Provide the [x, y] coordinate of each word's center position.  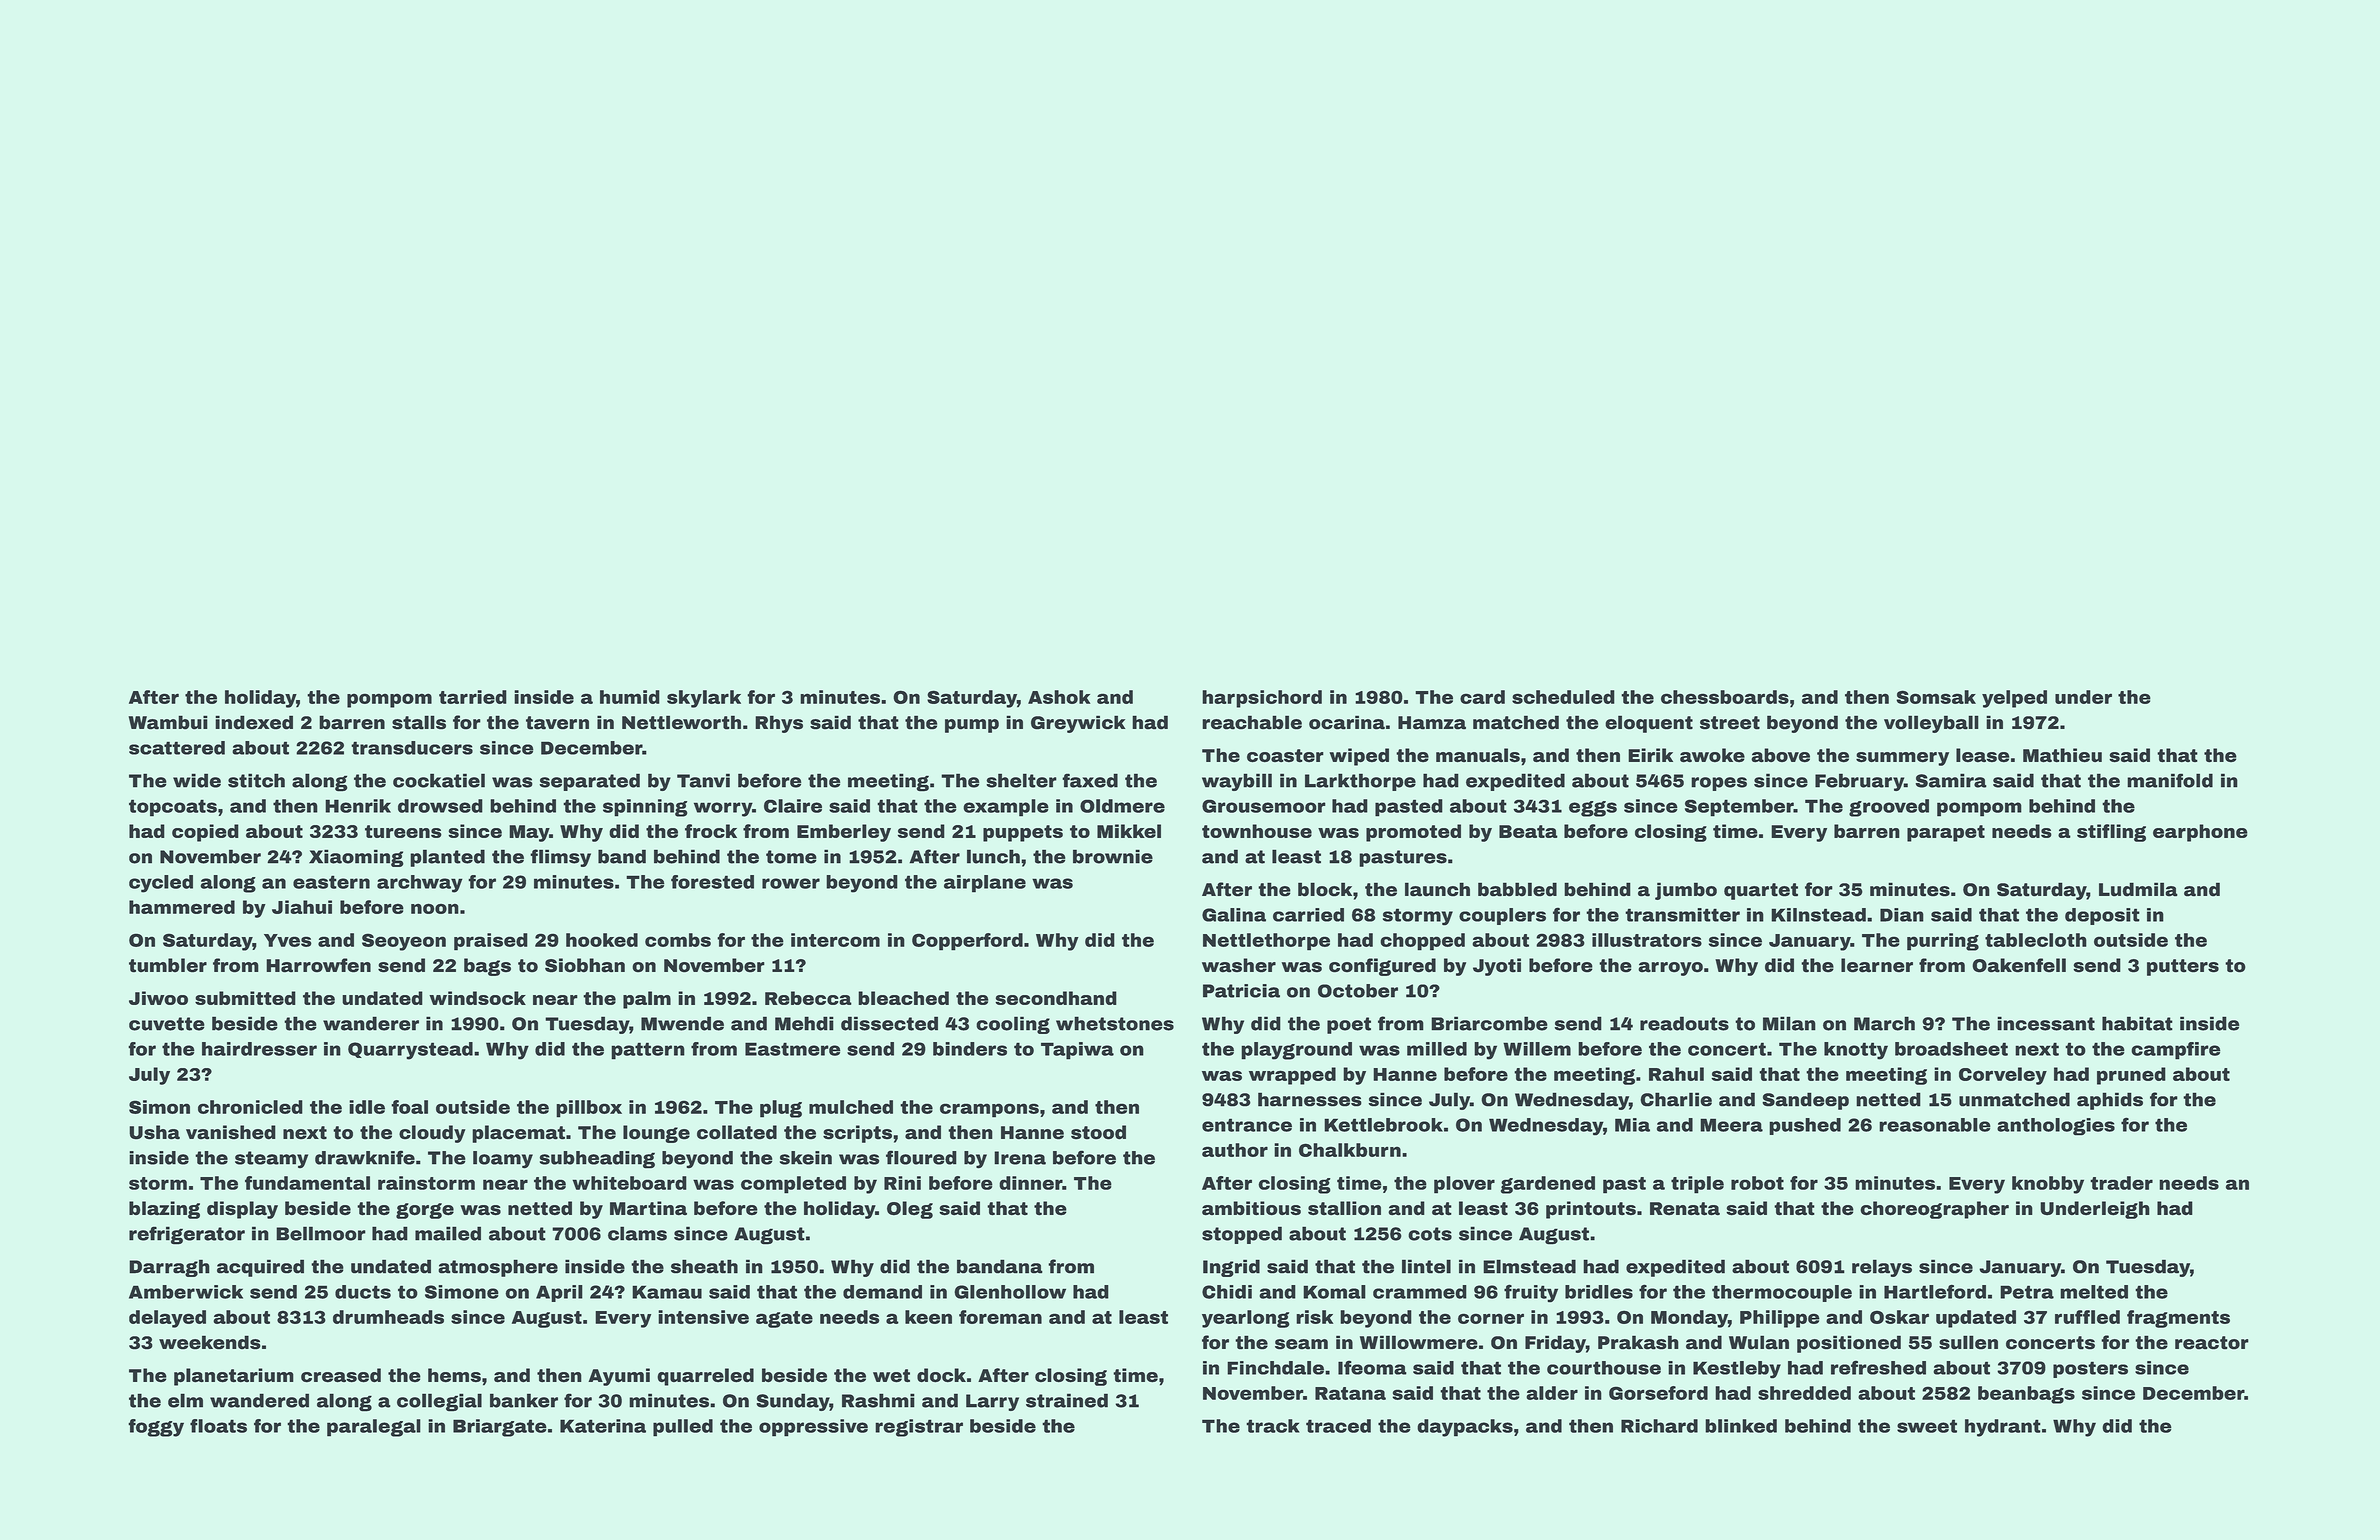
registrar [919, 1428]
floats [218, 1426]
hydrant [2003, 1428]
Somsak [1936, 697]
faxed [1090, 780]
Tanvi [703, 780]
